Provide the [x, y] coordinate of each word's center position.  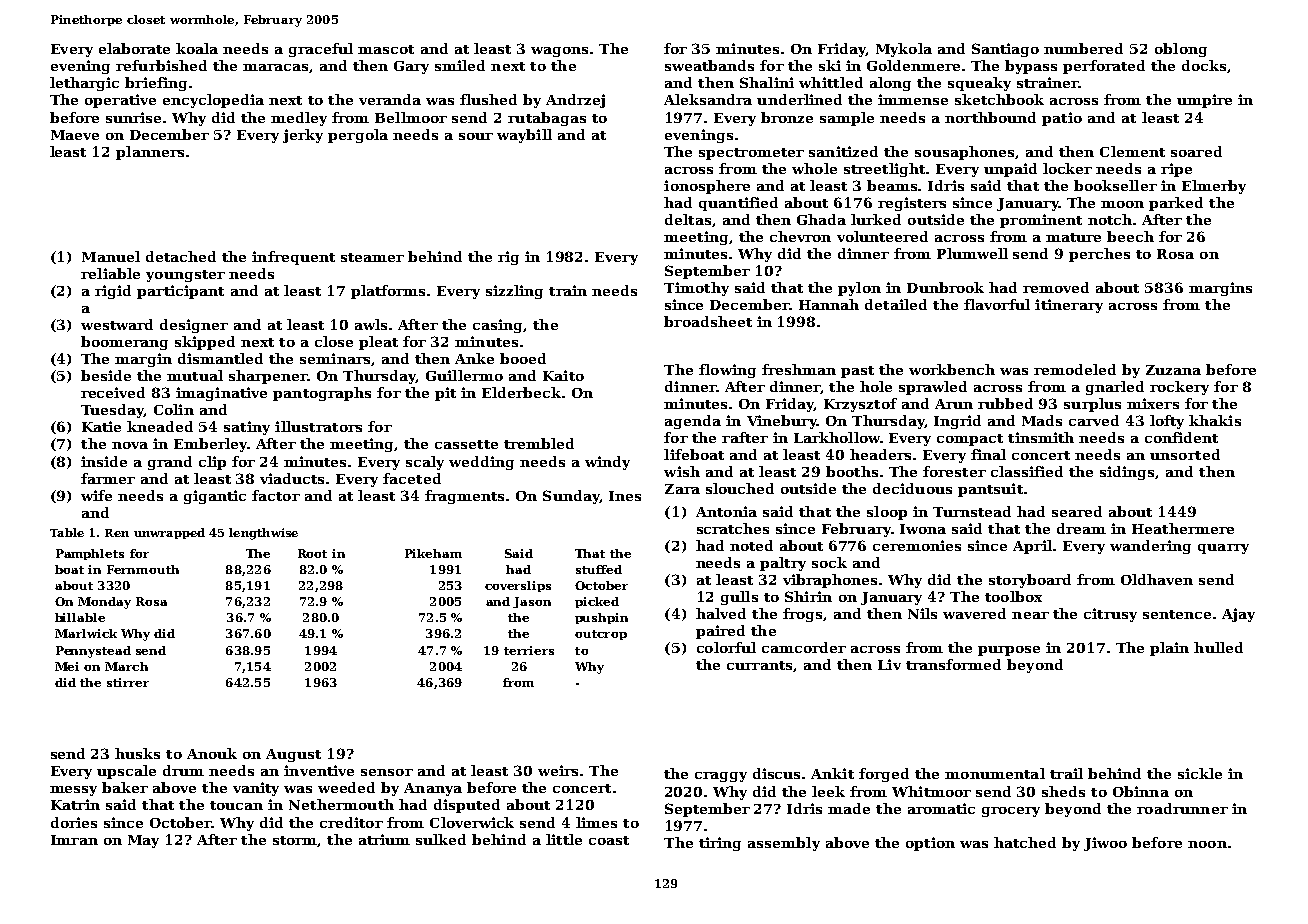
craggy [721, 777]
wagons [559, 52]
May [143, 841]
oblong [1181, 50]
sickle [1200, 773]
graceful [321, 50]
